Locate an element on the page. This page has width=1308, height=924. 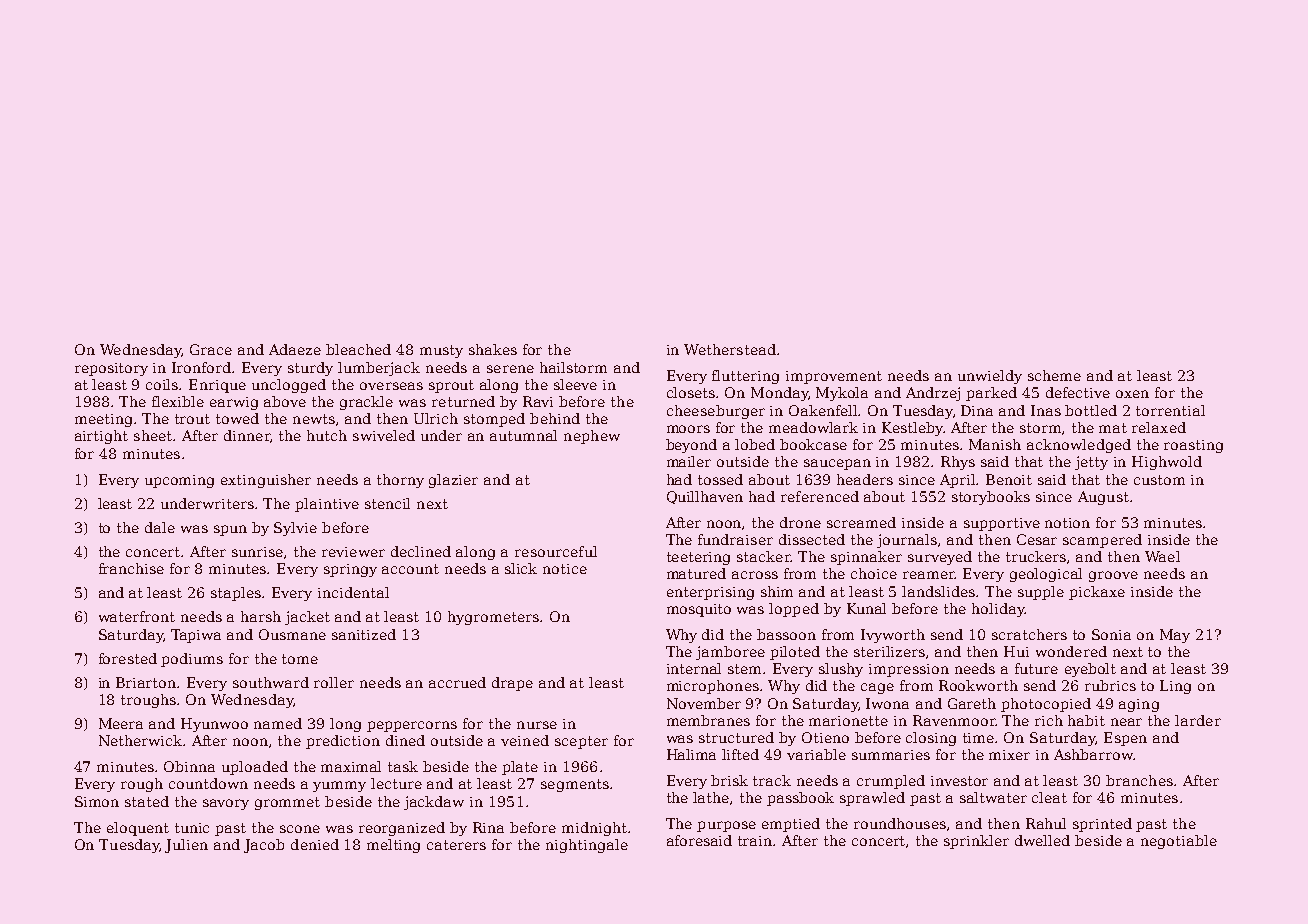
roasting is located at coordinates (1193, 446).
